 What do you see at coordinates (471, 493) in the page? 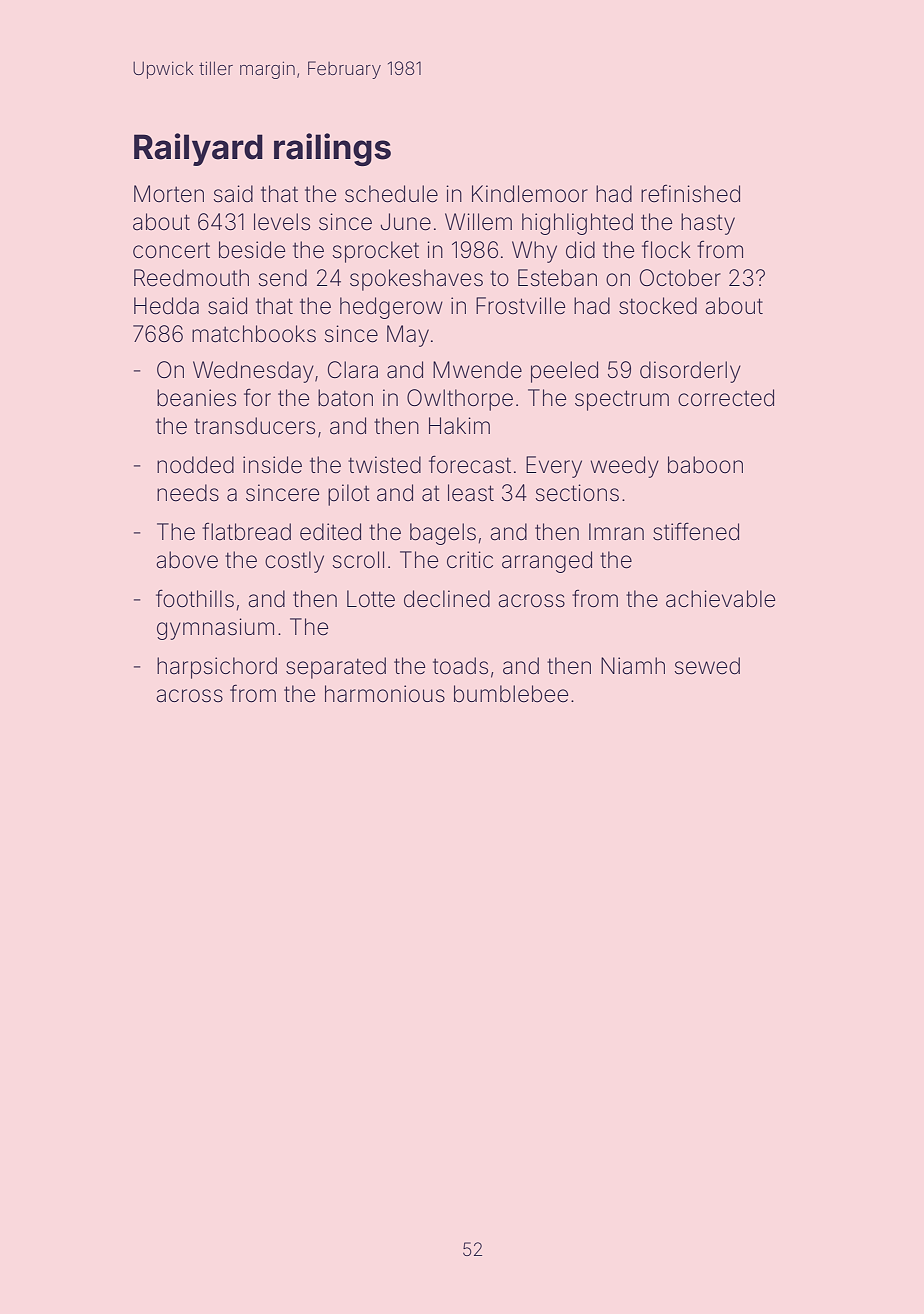
I see `least` at bounding box center [471, 493].
